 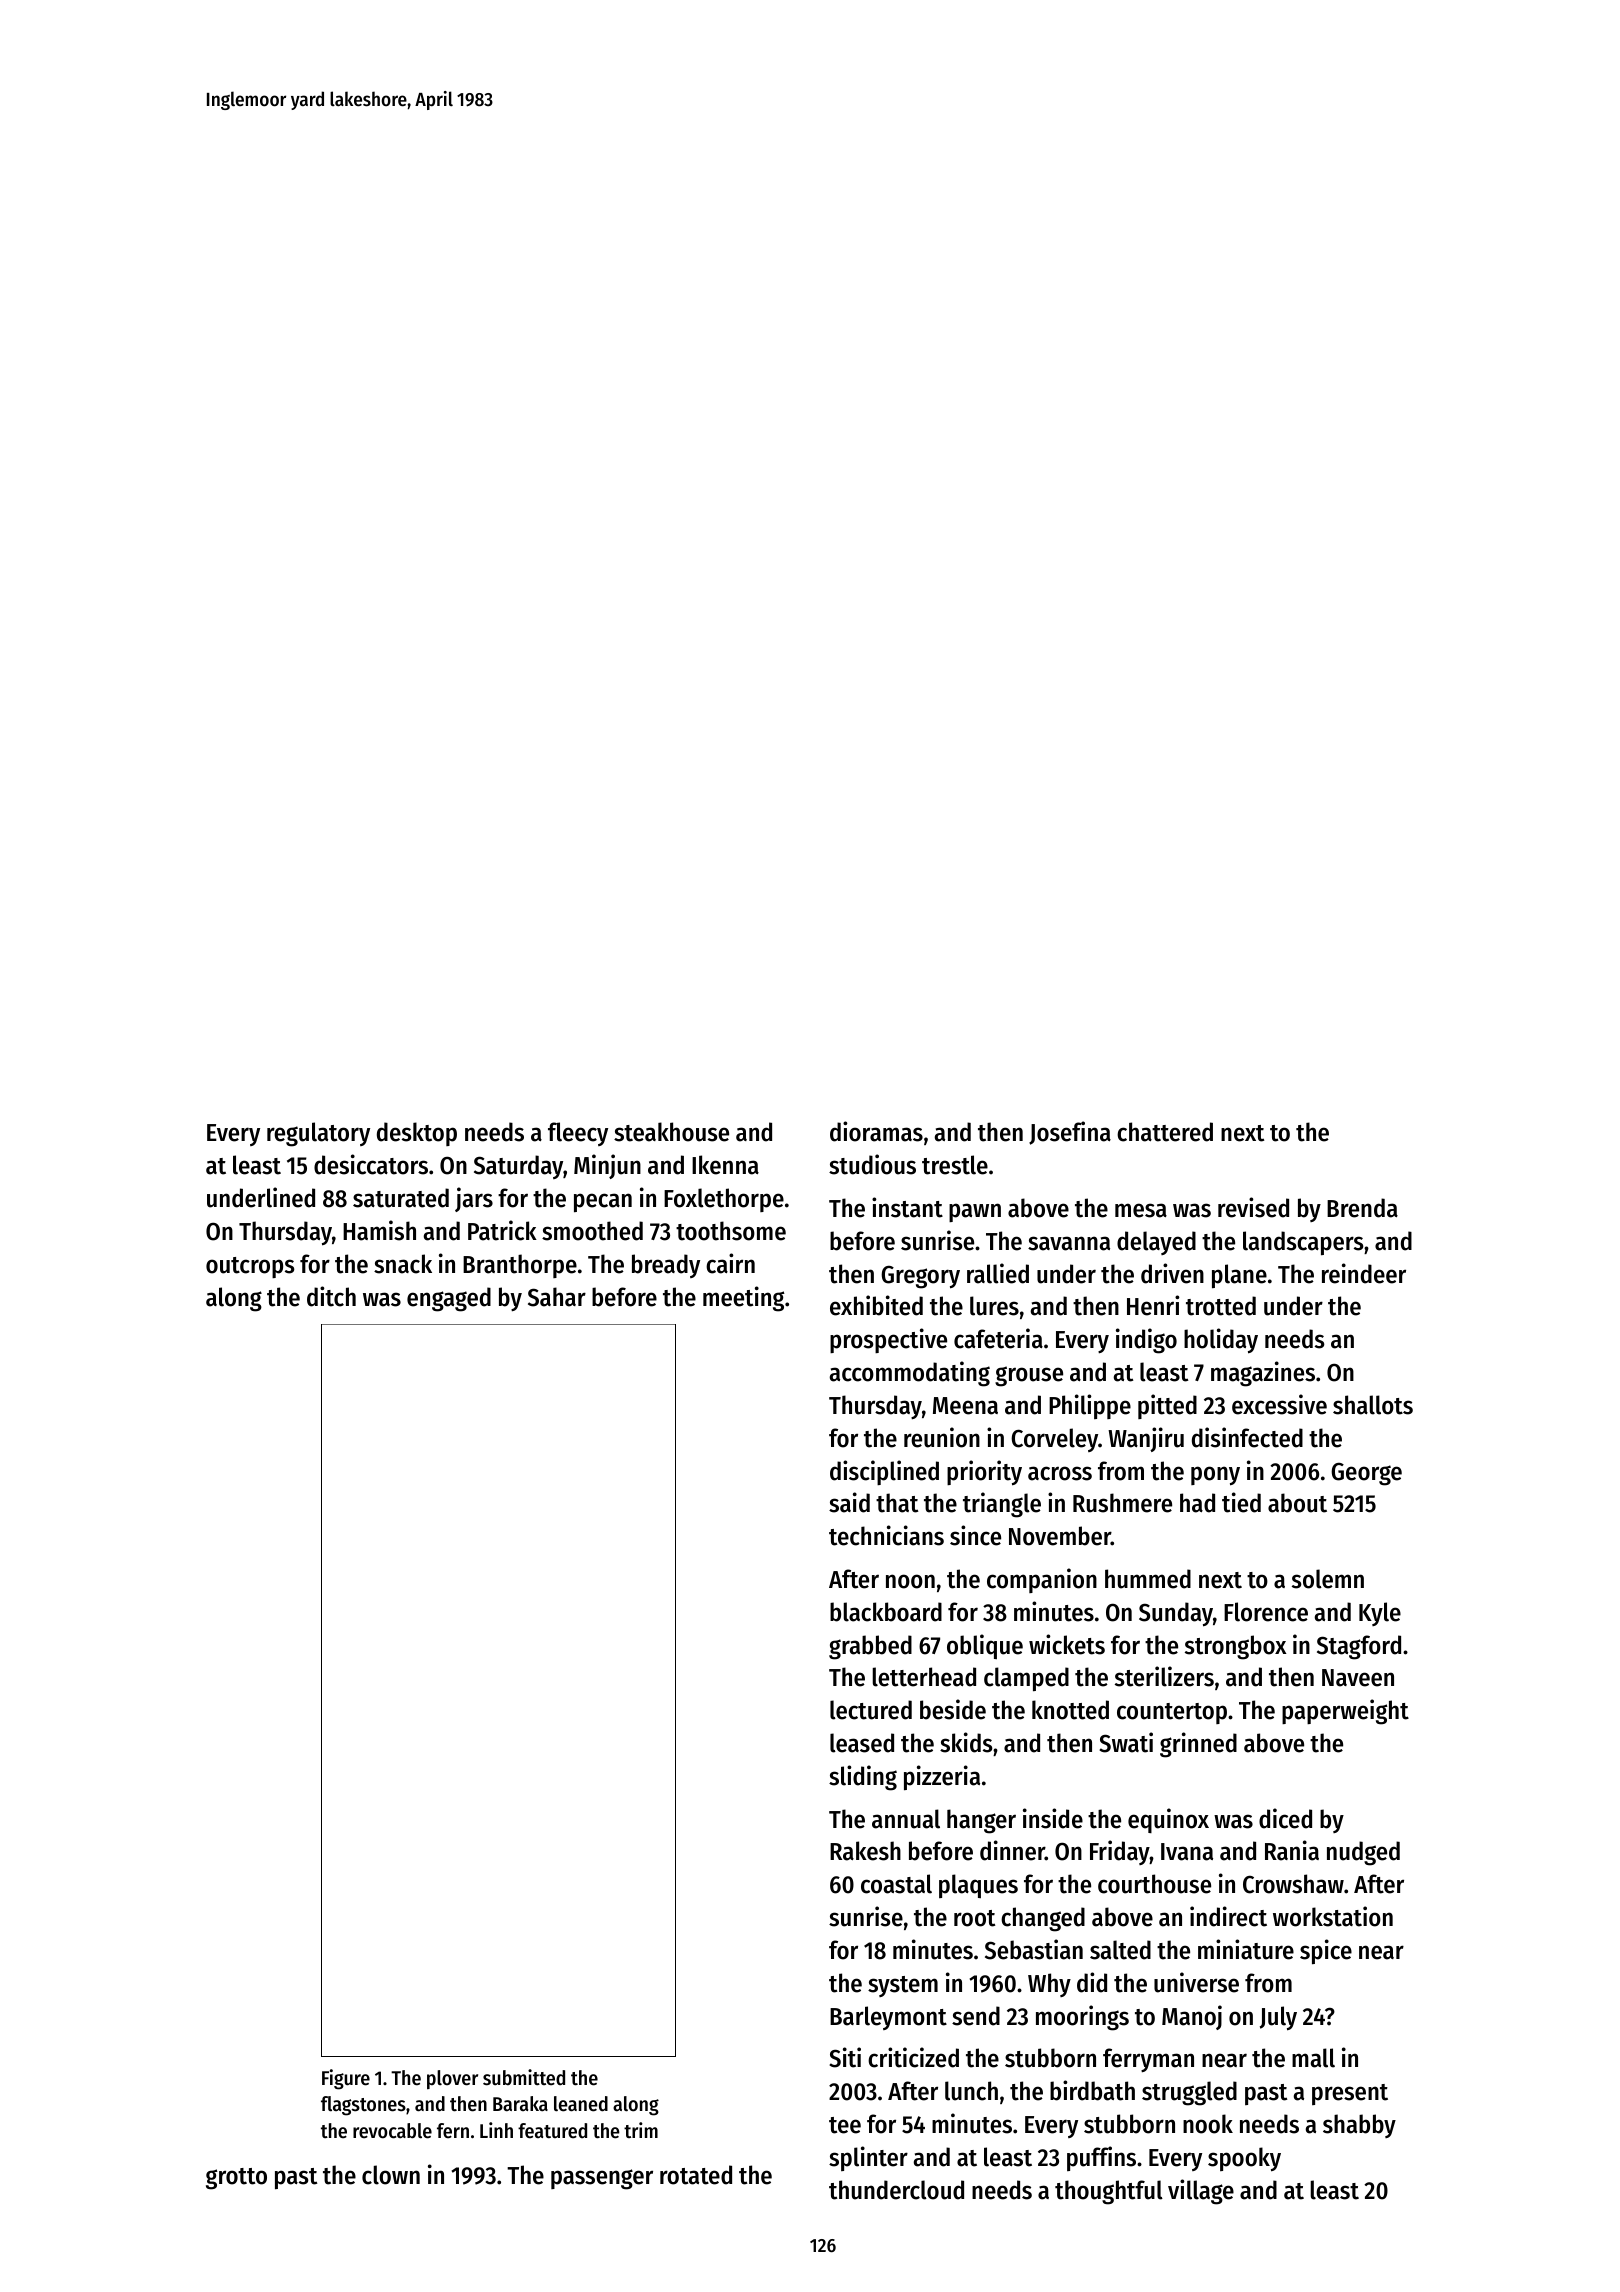 I want to click on regulatory, so click(x=318, y=1134).
